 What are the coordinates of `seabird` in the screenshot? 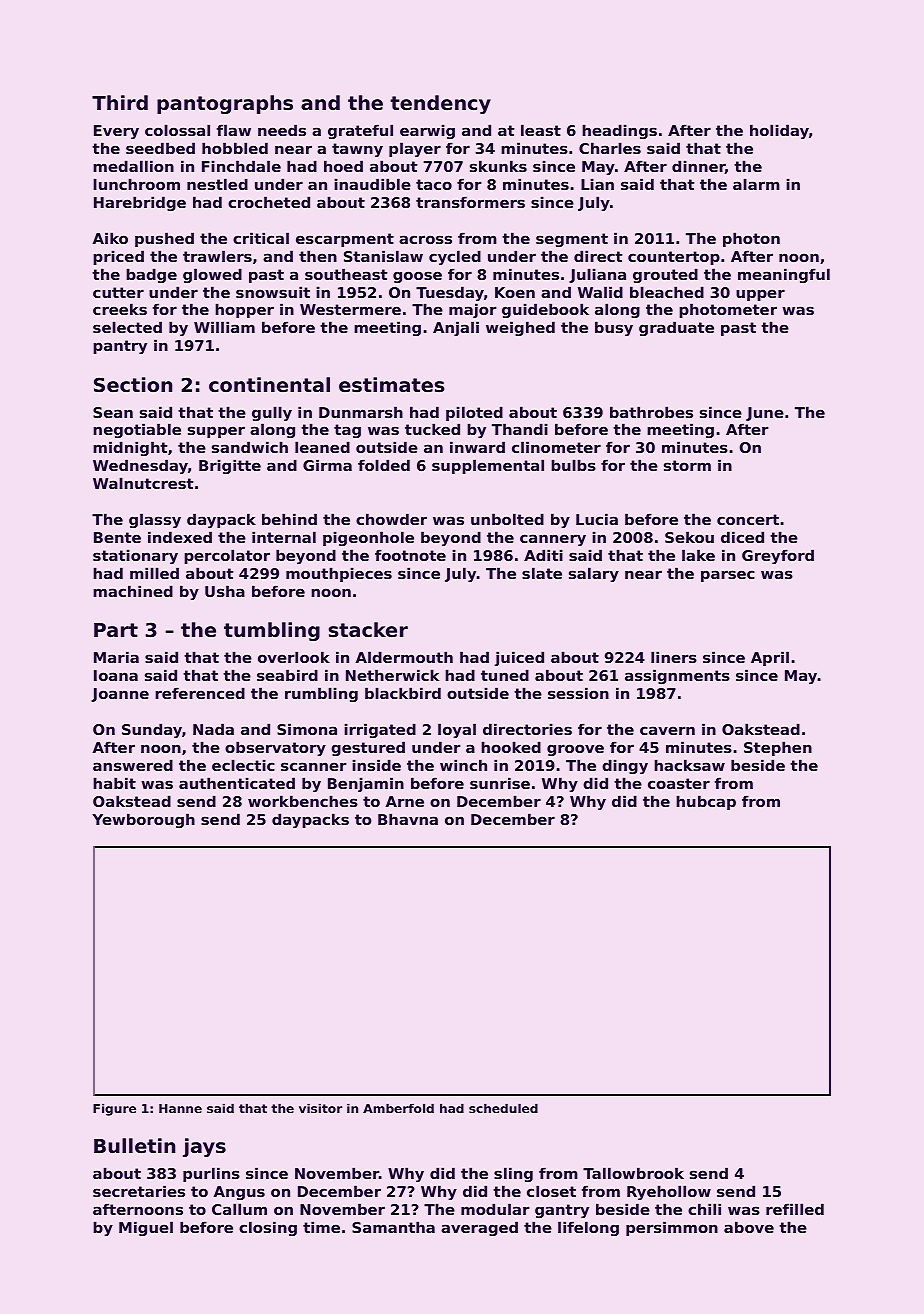 It's located at (287, 675).
